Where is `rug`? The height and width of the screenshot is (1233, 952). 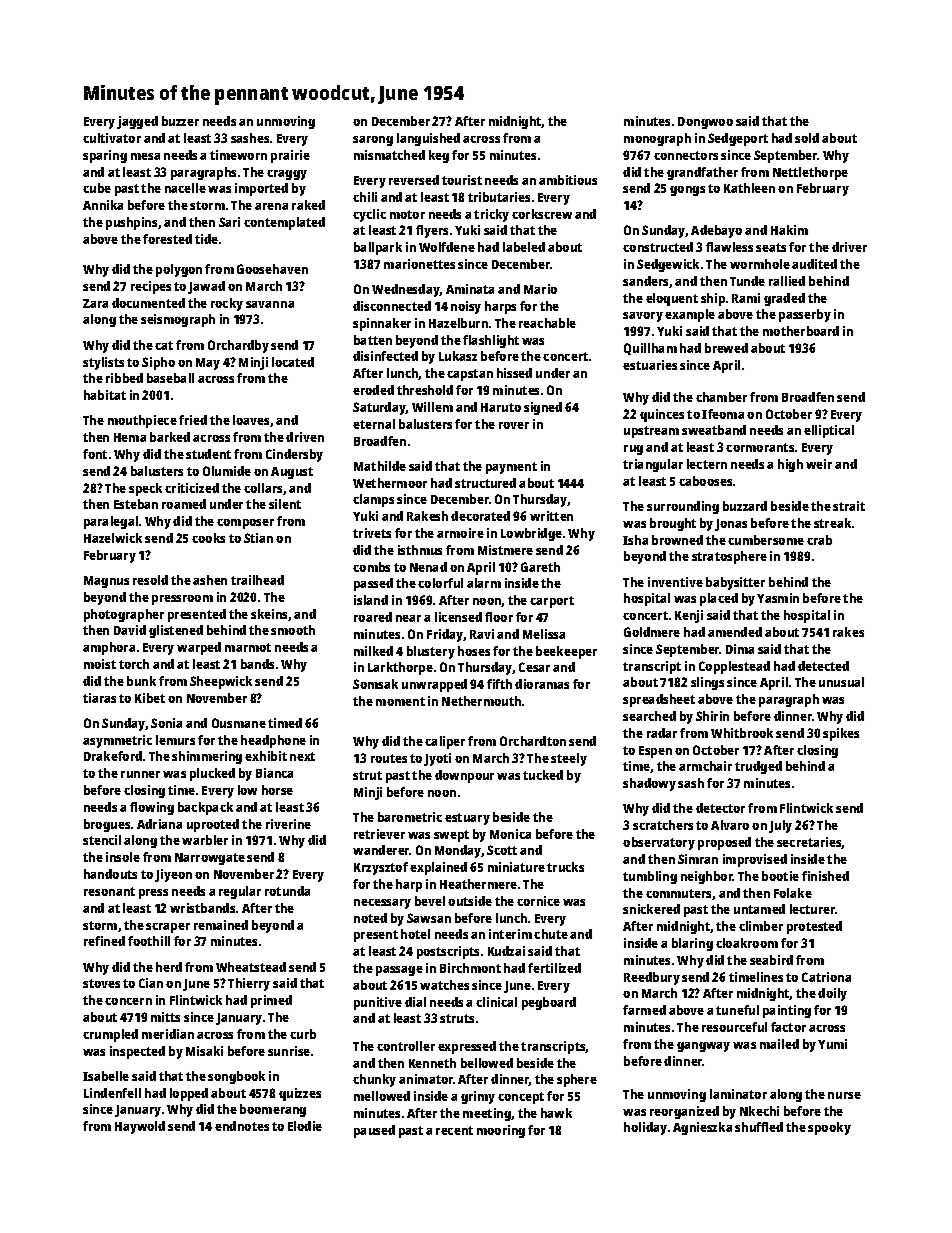
rug is located at coordinates (633, 450).
